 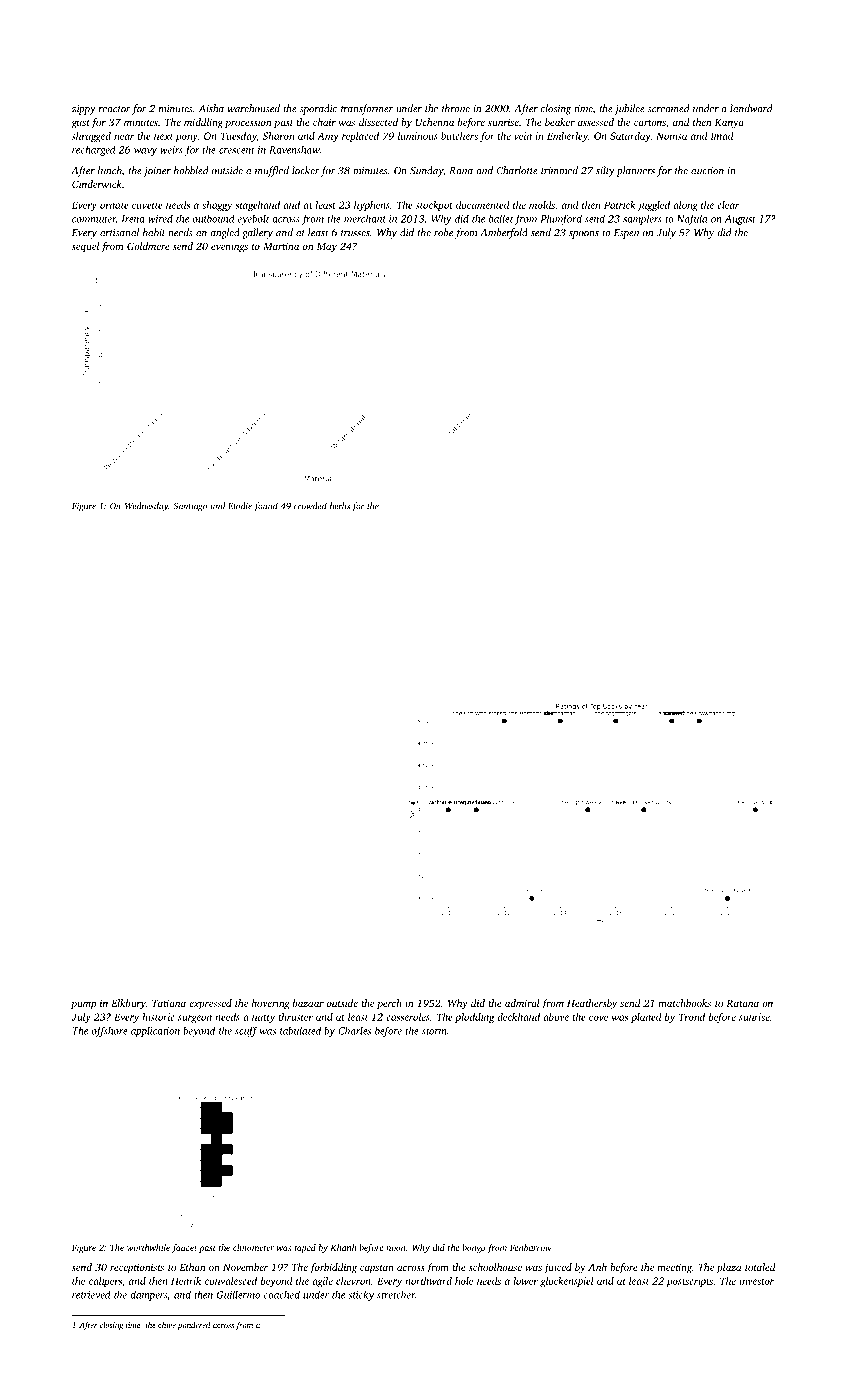 What do you see at coordinates (584, 235) in the document?
I see `spoons` at bounding box center [584, 235].
